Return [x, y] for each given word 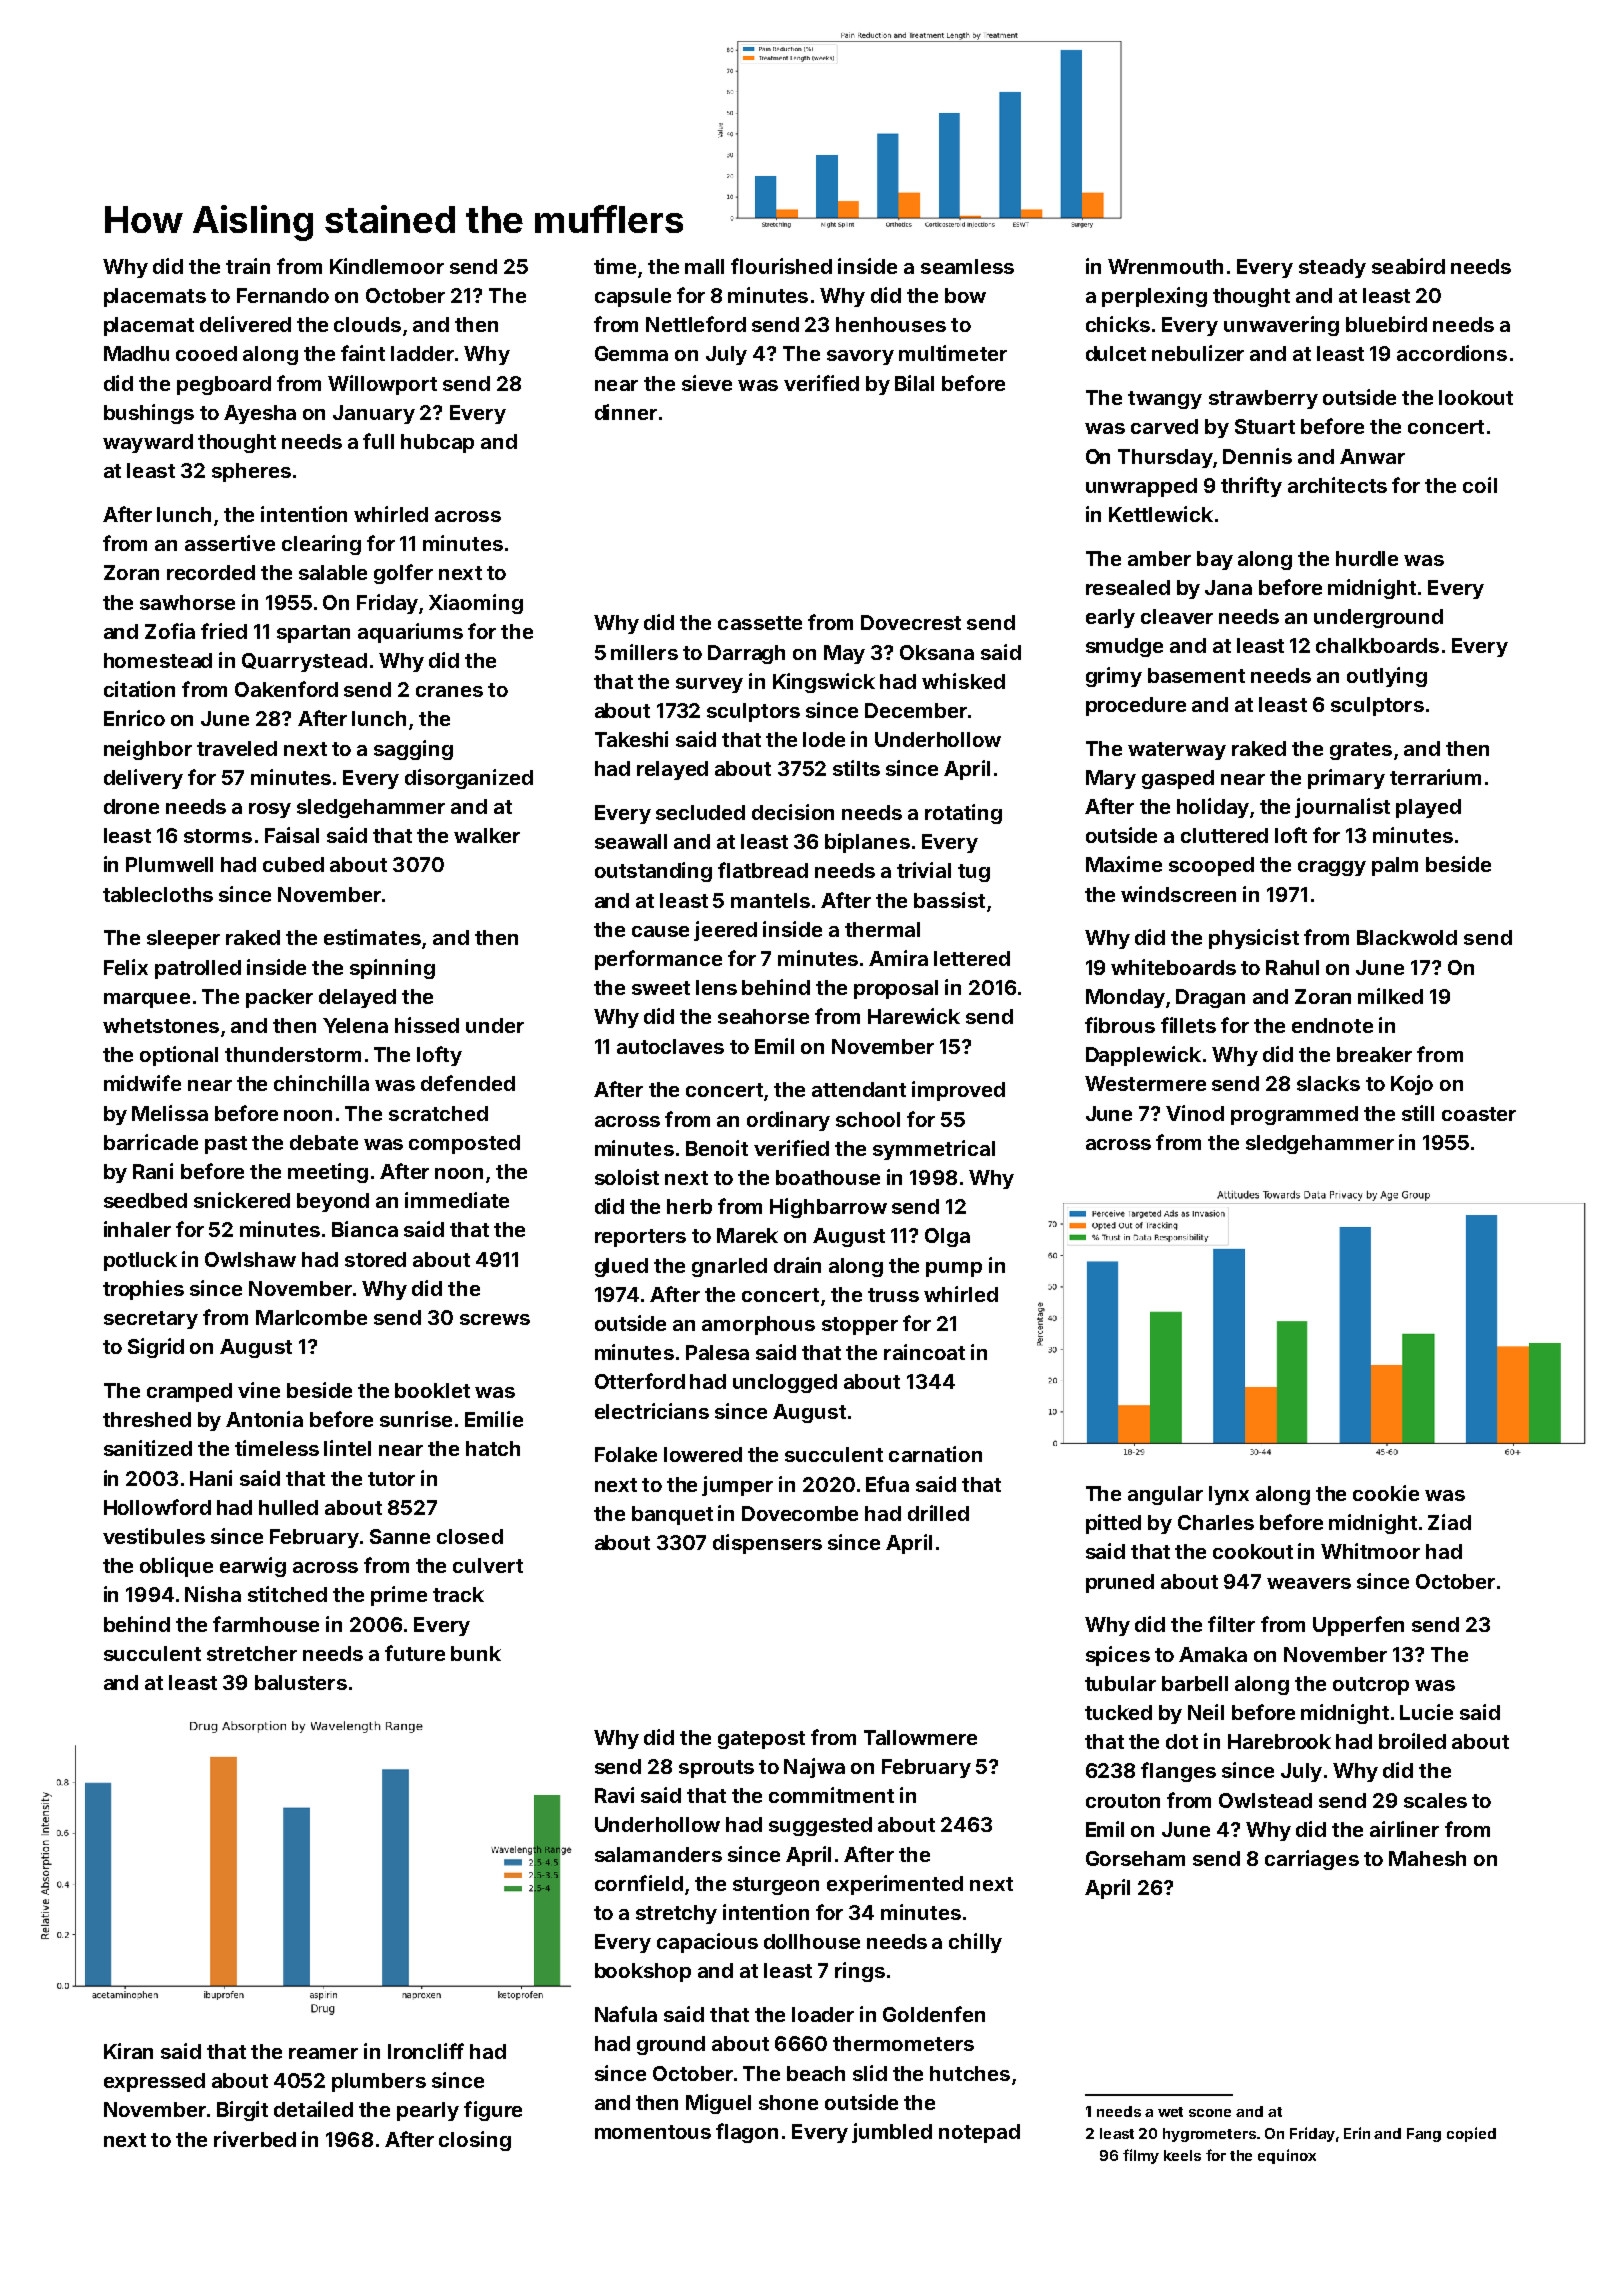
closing [475, 2141]
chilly [975, 1943]
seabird [1408, 266]
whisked [963, 681]
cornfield [639, 1883]
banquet [672, 1515]
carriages [1312, 1860]
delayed [357, 998]
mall [704, 266]
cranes [449, 691]
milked [1390, 996]
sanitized [148, 1448]
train [248, 266]
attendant [859, 1089]
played [1428, 808]
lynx [1229, 1495]
